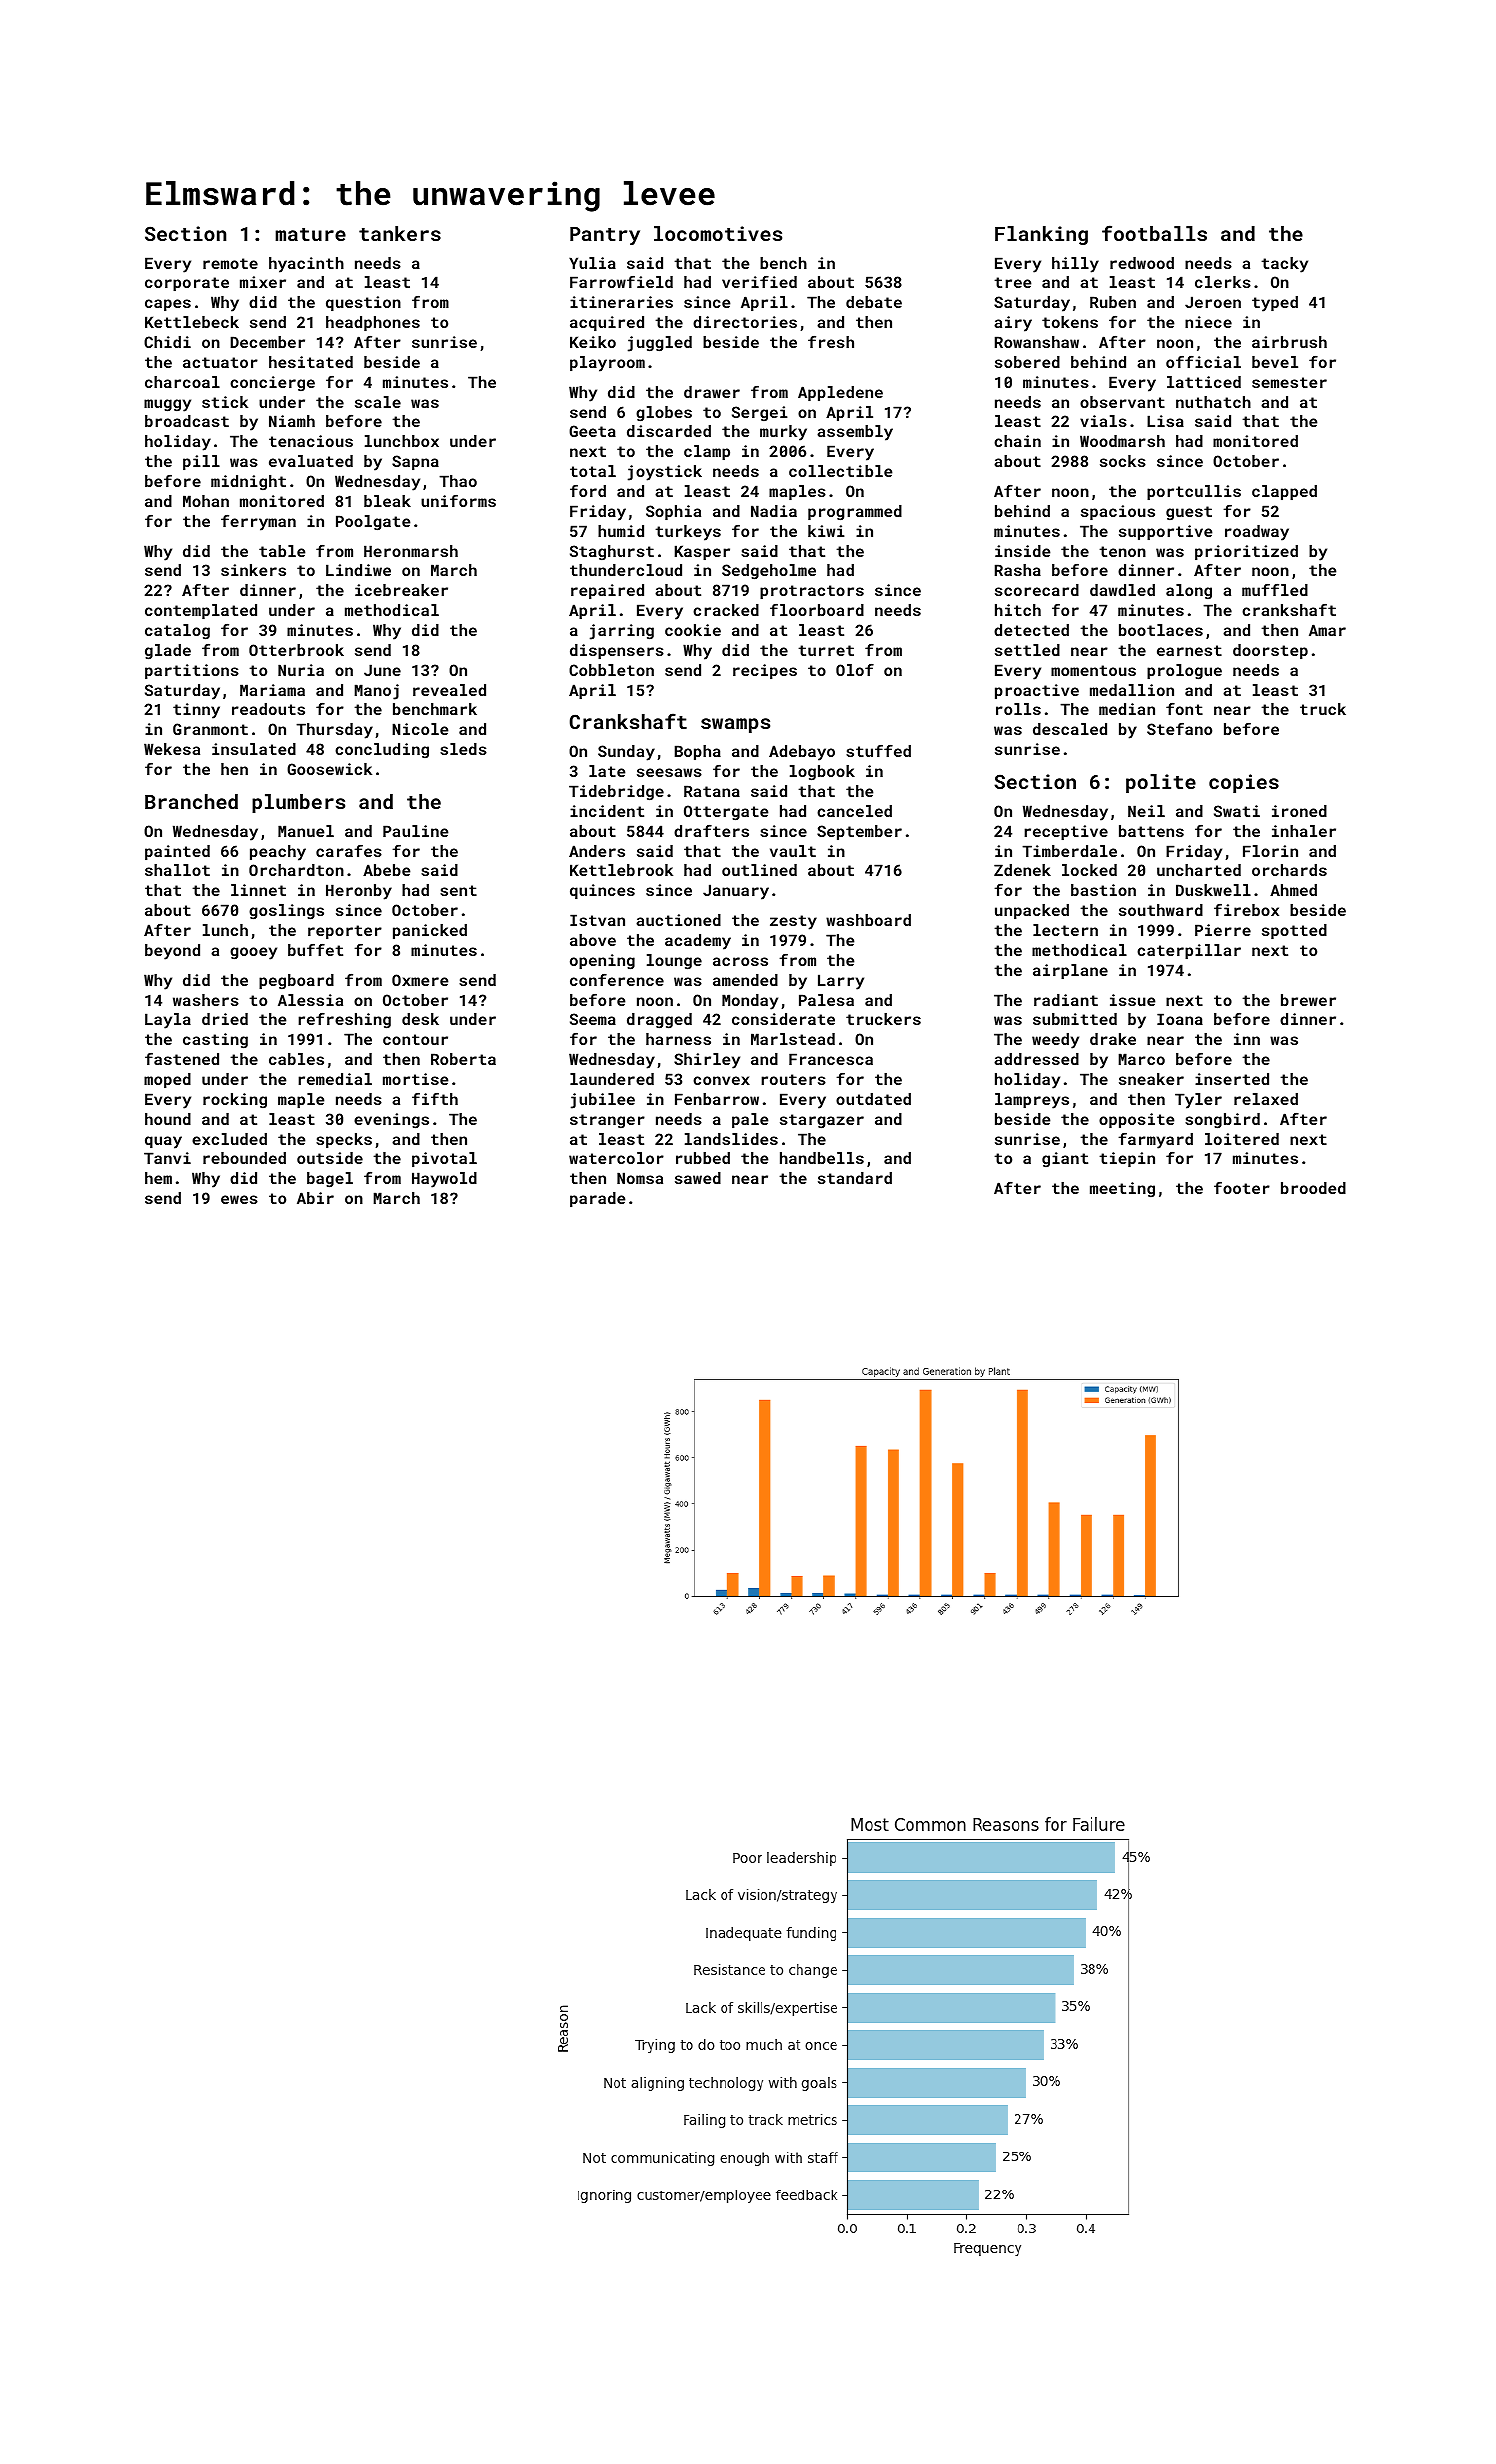 The image size is (1496, 2464). What do you see at coordinates (874, 302) in the image?
I see `debate` at bounding box center [874, 302].
